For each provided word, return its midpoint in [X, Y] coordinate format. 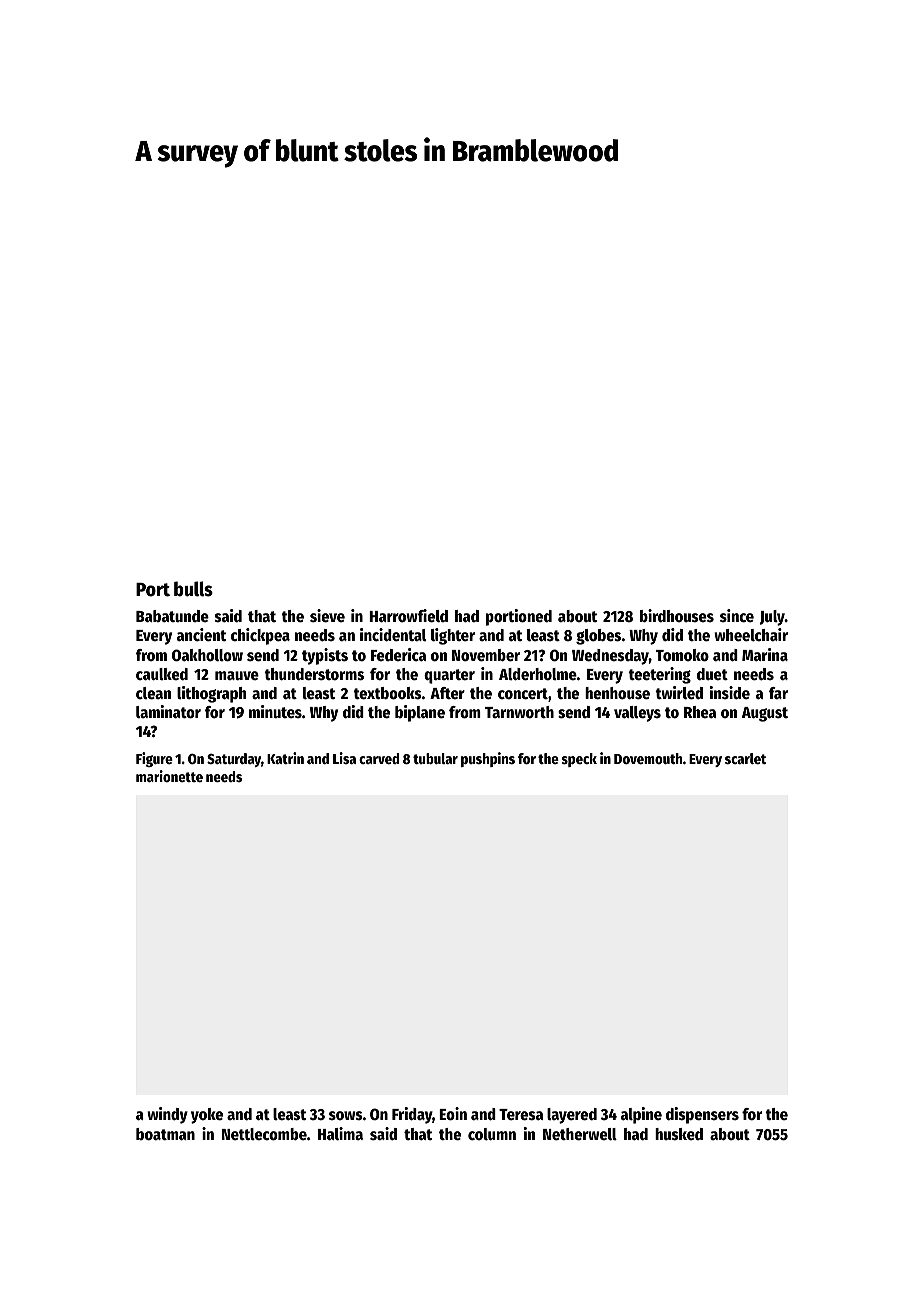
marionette [169, 776]
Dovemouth [648, 758]
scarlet [745, 758]
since [737, 616]
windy [167, 1115]
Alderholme [538, 674]
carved [379, 758]
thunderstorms [314, 674]
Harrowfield [408, 616]
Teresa [521, 1115]
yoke [207, 1116]
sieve [327, 616]
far [778, 693]
